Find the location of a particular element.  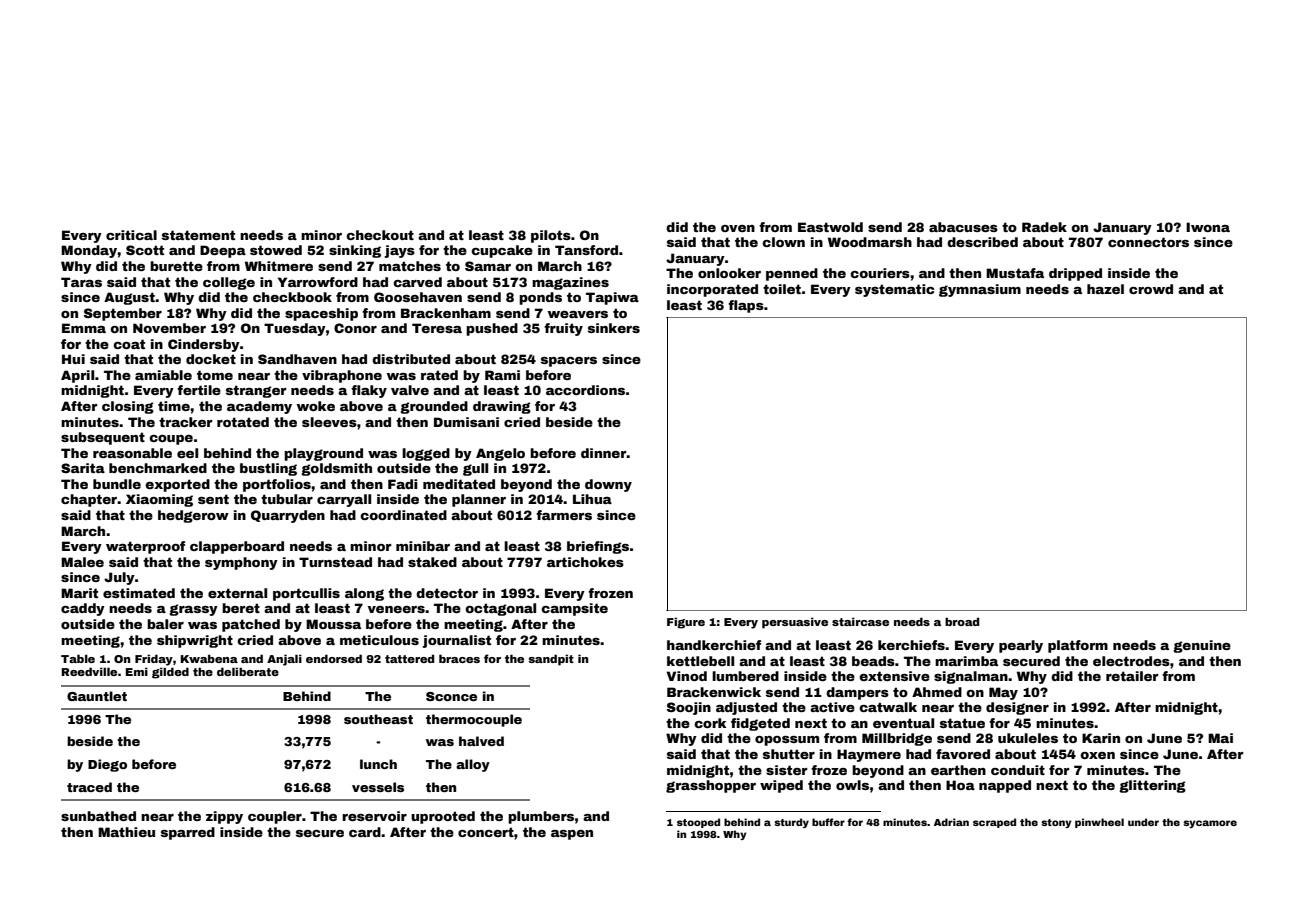

pilots is located at coordinates (551, 236).
